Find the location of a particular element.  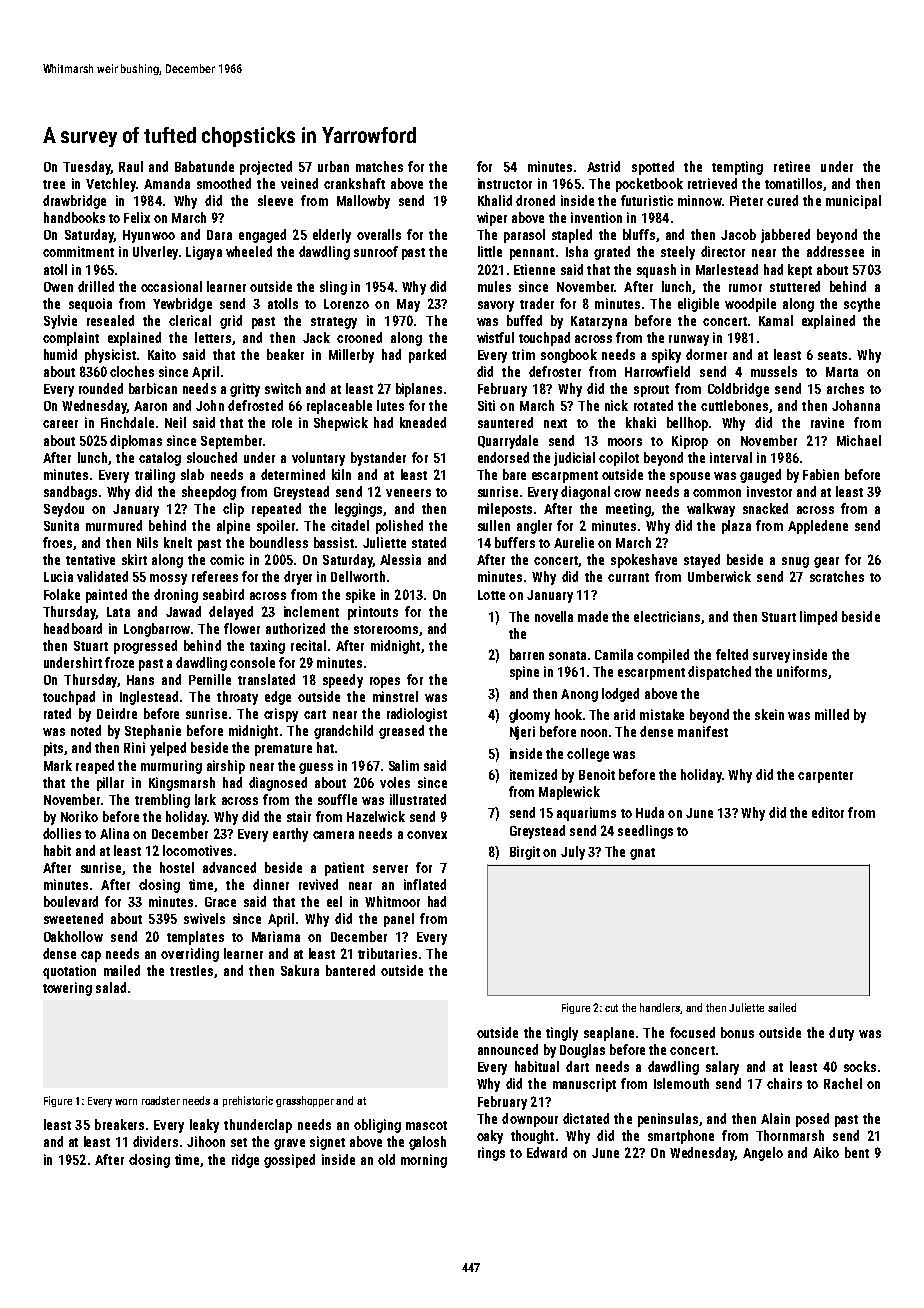

buffers is located at coordinates (515, 542).
